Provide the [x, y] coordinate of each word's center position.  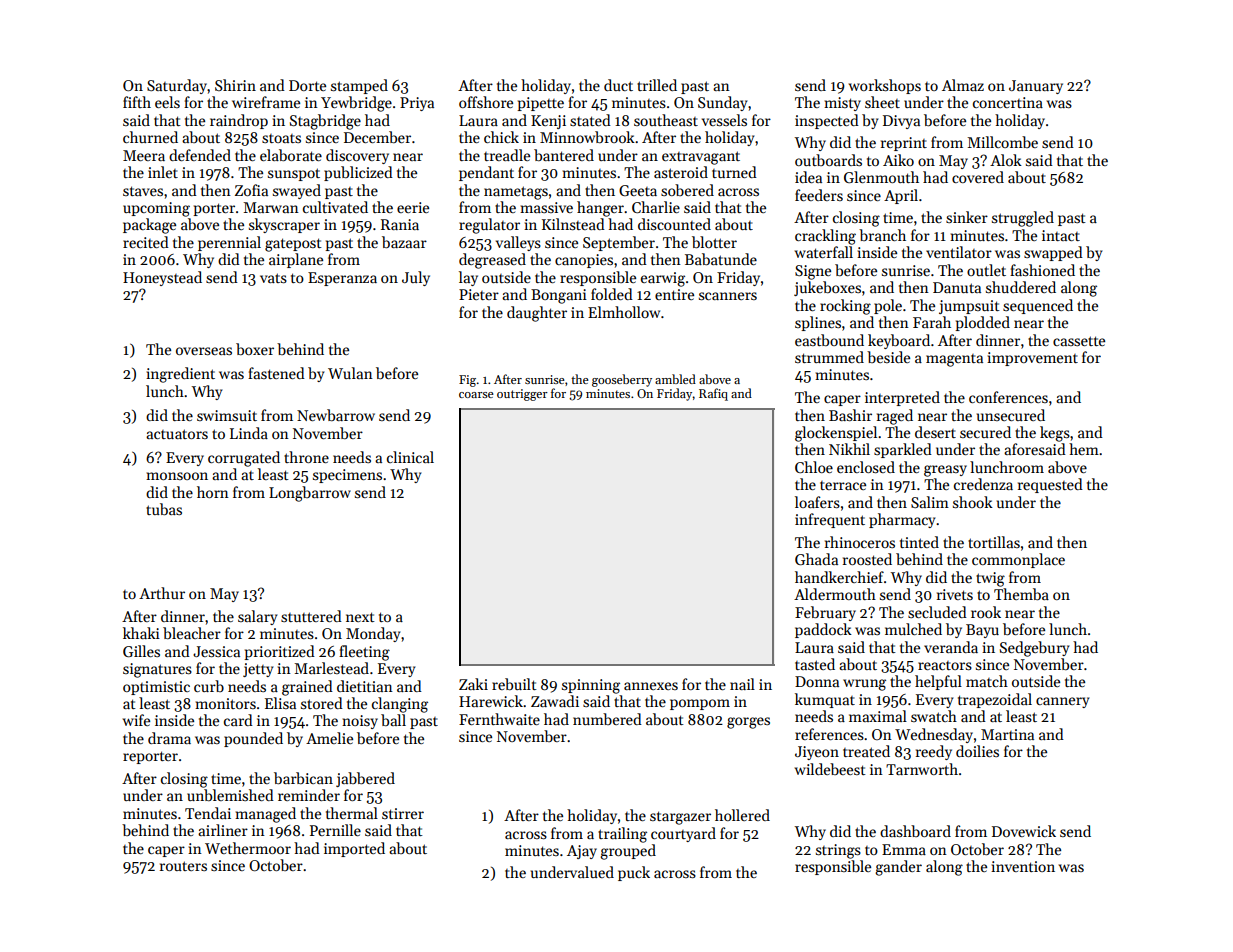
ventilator [959, 252]
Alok [1006, 160]
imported [354, 849]
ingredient [180, 375]
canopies [584, 261]
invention [1023, 866]
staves [143, 191]
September [619, 243]
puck [634, 873]
